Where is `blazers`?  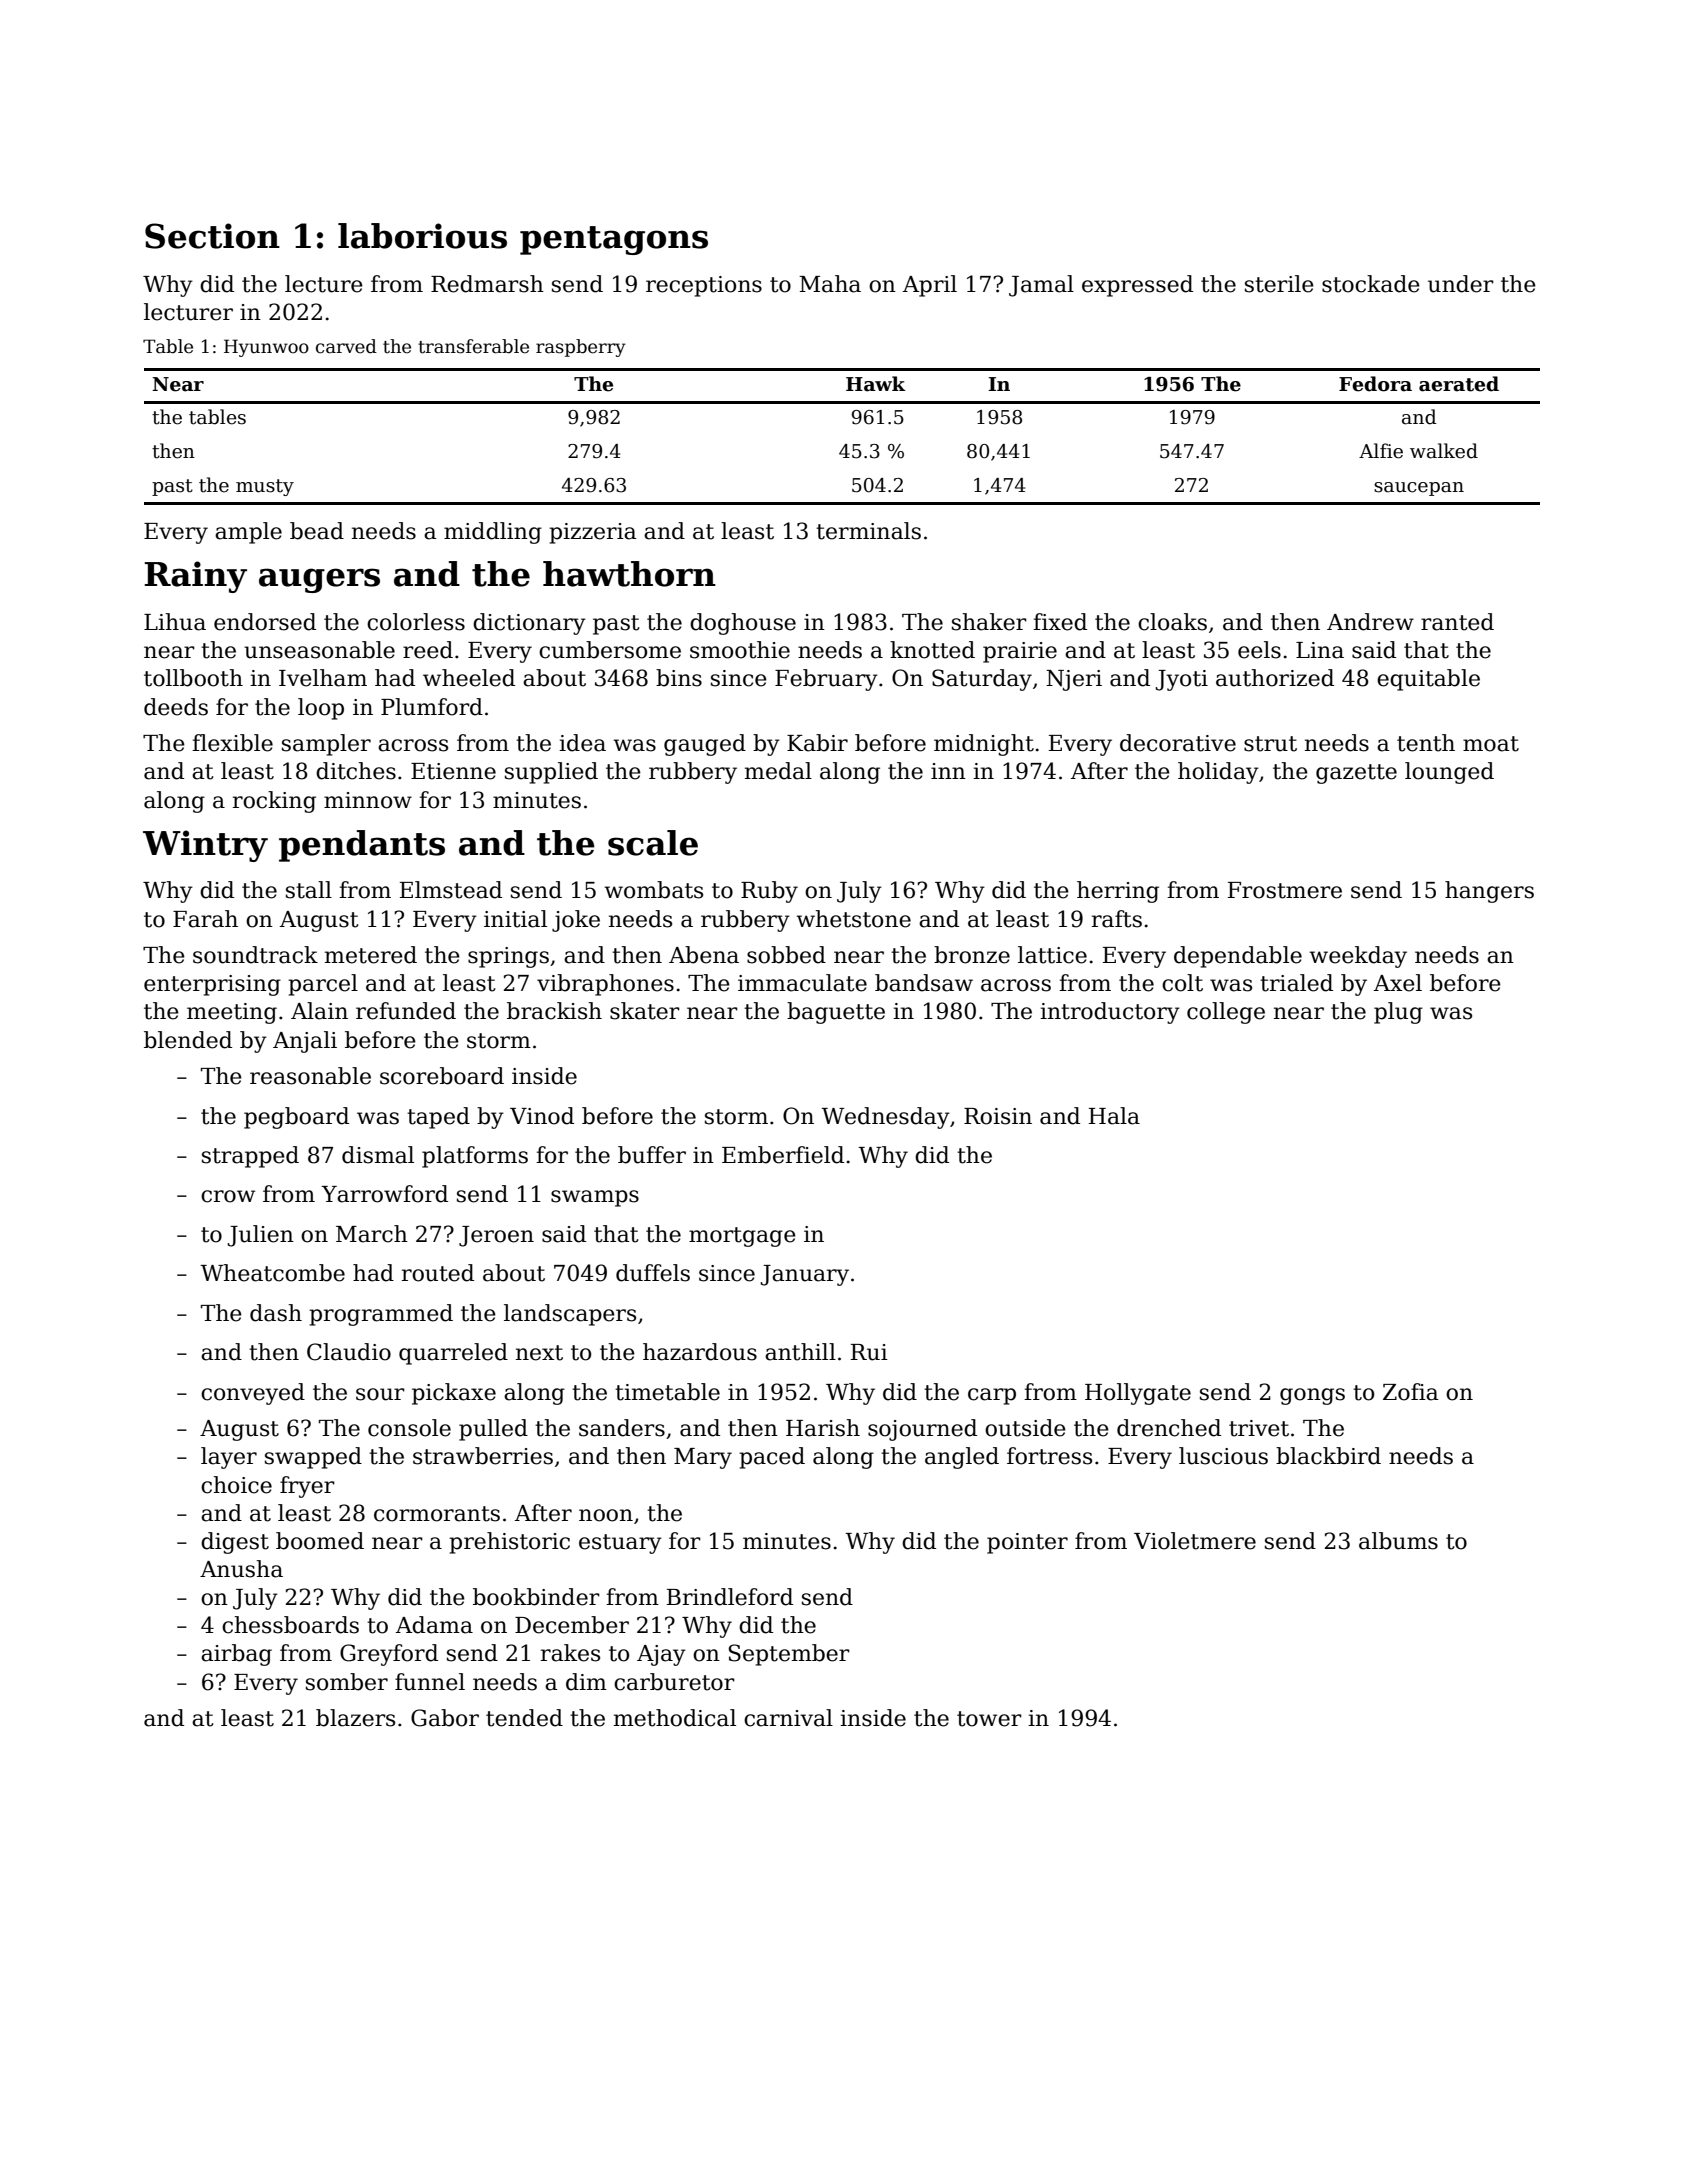
blazers is located at coordinates (355, 1718).
